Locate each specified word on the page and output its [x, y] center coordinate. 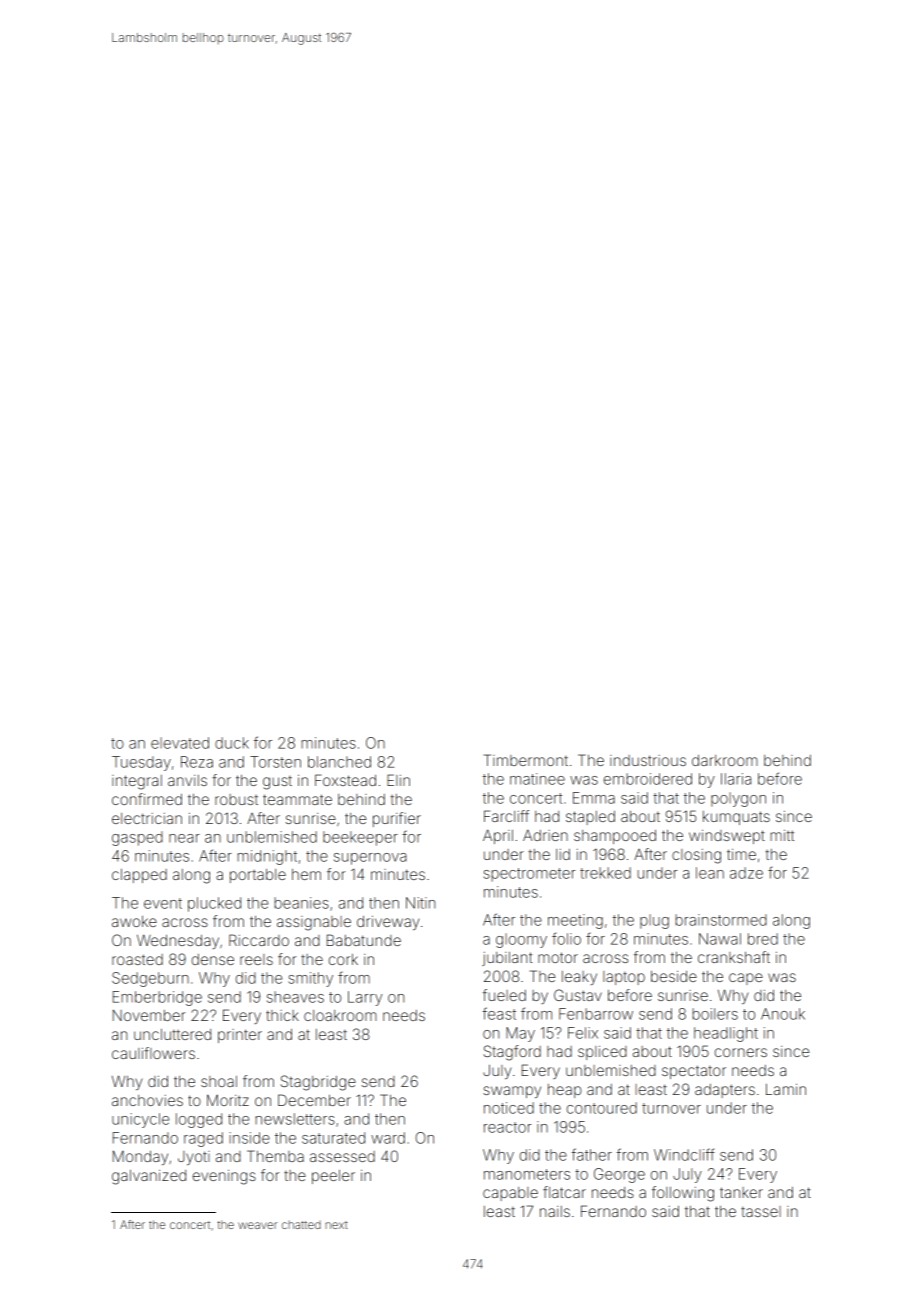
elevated [180, 743]
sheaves [295, 997]
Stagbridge [318, 1083]
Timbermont [526, 760]
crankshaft [734, 957]
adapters [725, 1091]
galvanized [149, 1177]
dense [212, 959]
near [184, 838]
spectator [694, 1072]
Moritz [228, 1100]
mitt [782, 835]
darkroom [725, 760]
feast [499, 1013]
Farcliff [506, 816]
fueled [504, 995]
